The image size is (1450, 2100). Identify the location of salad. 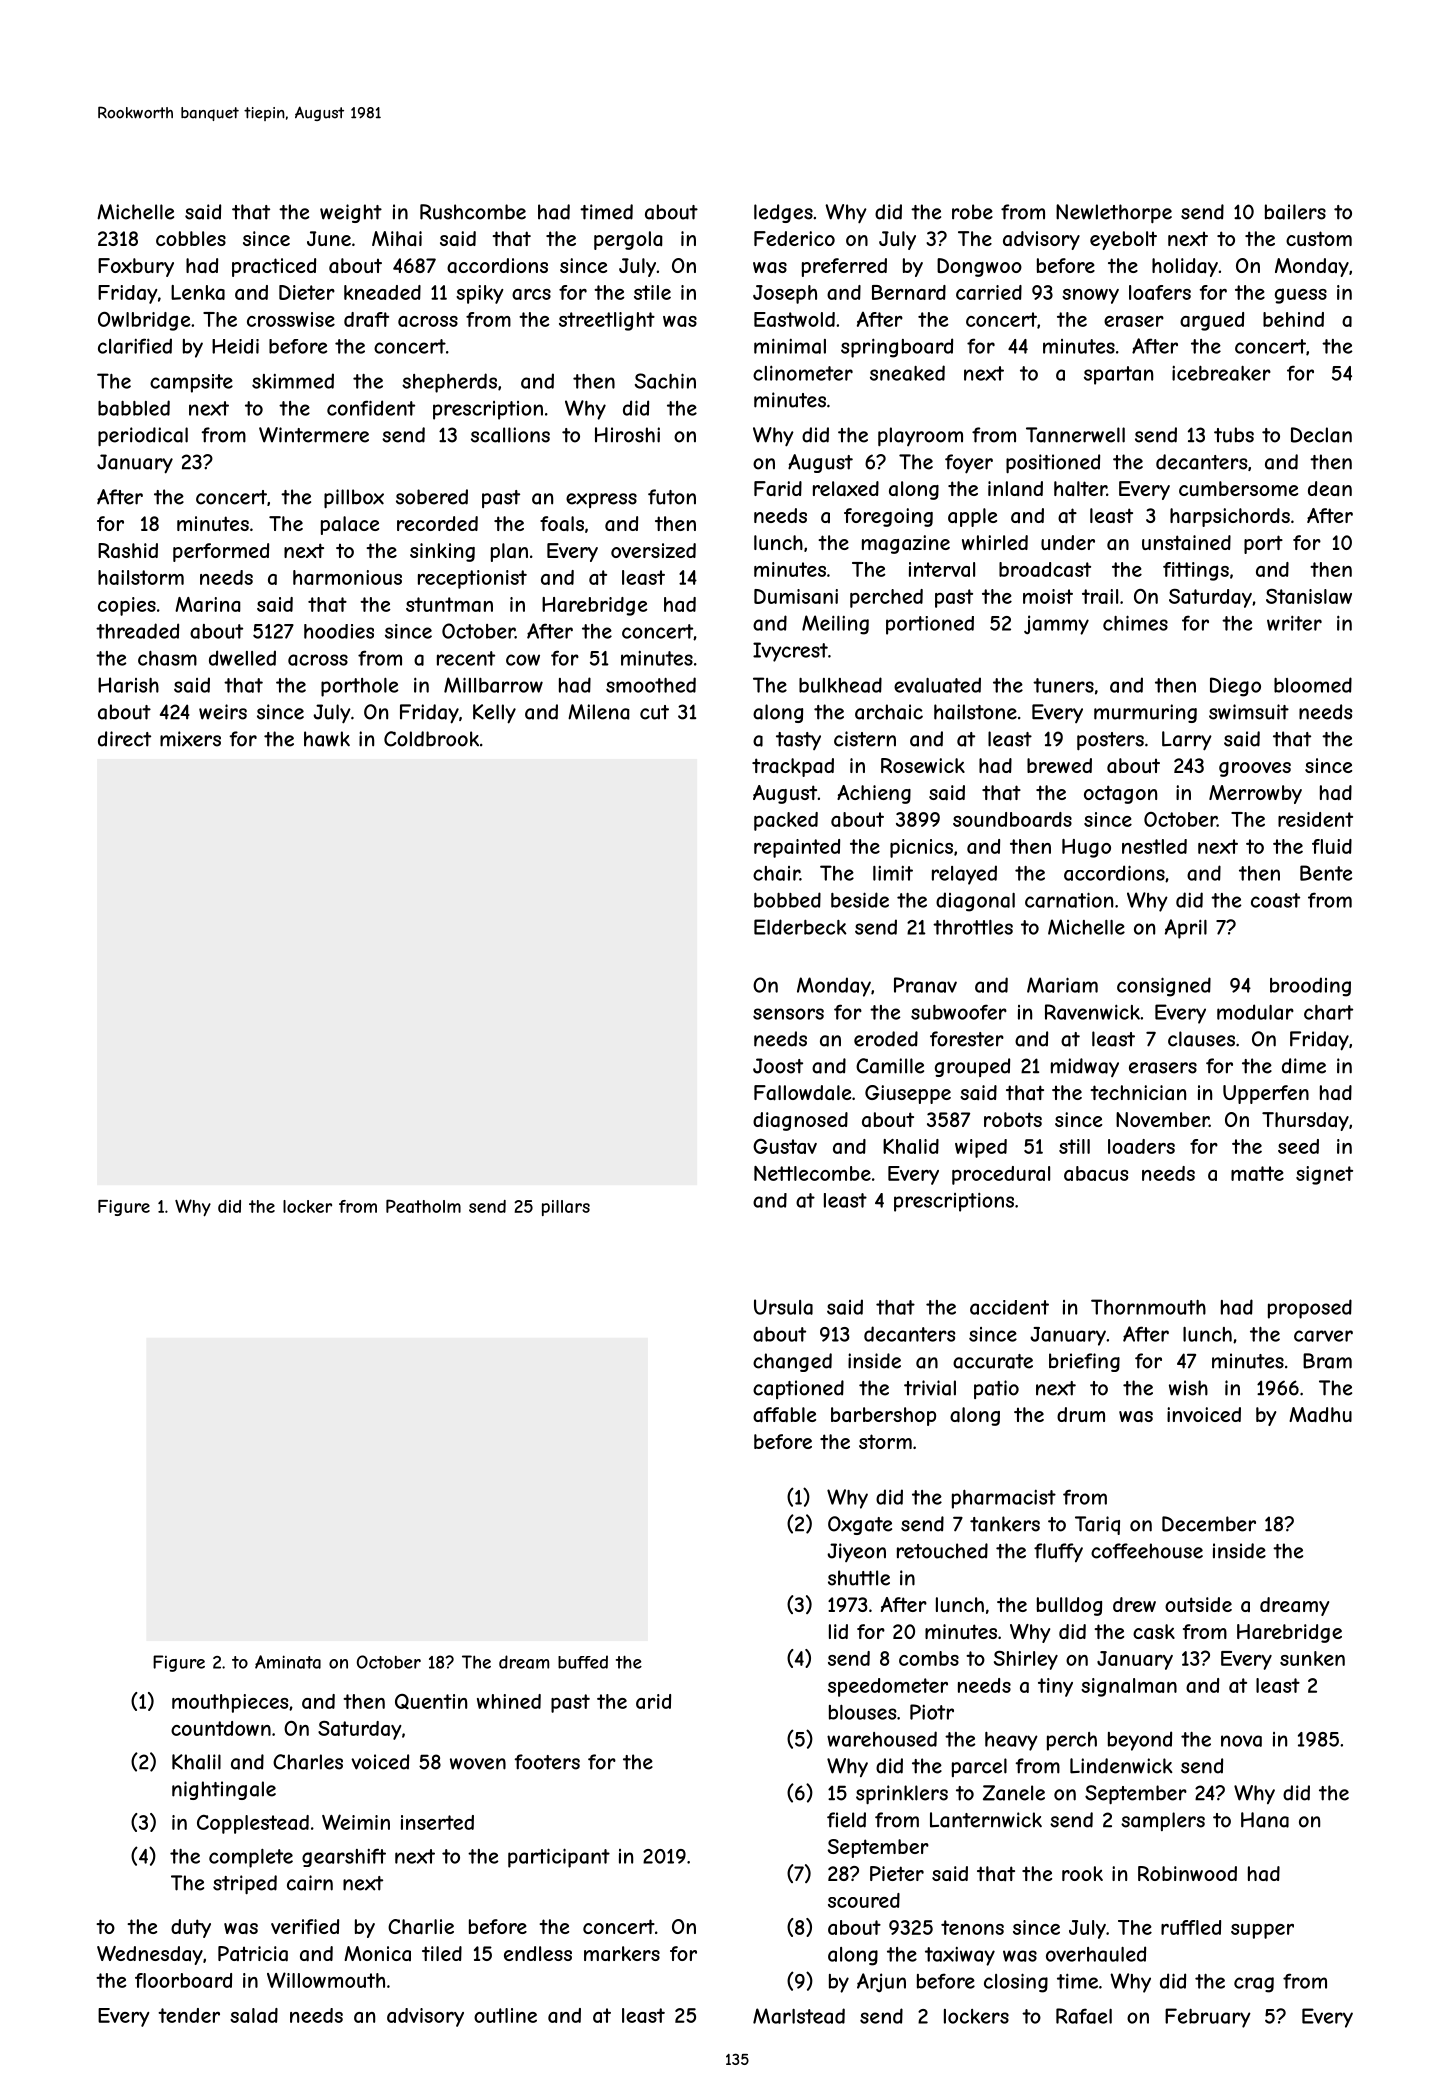
(254, 2015).
